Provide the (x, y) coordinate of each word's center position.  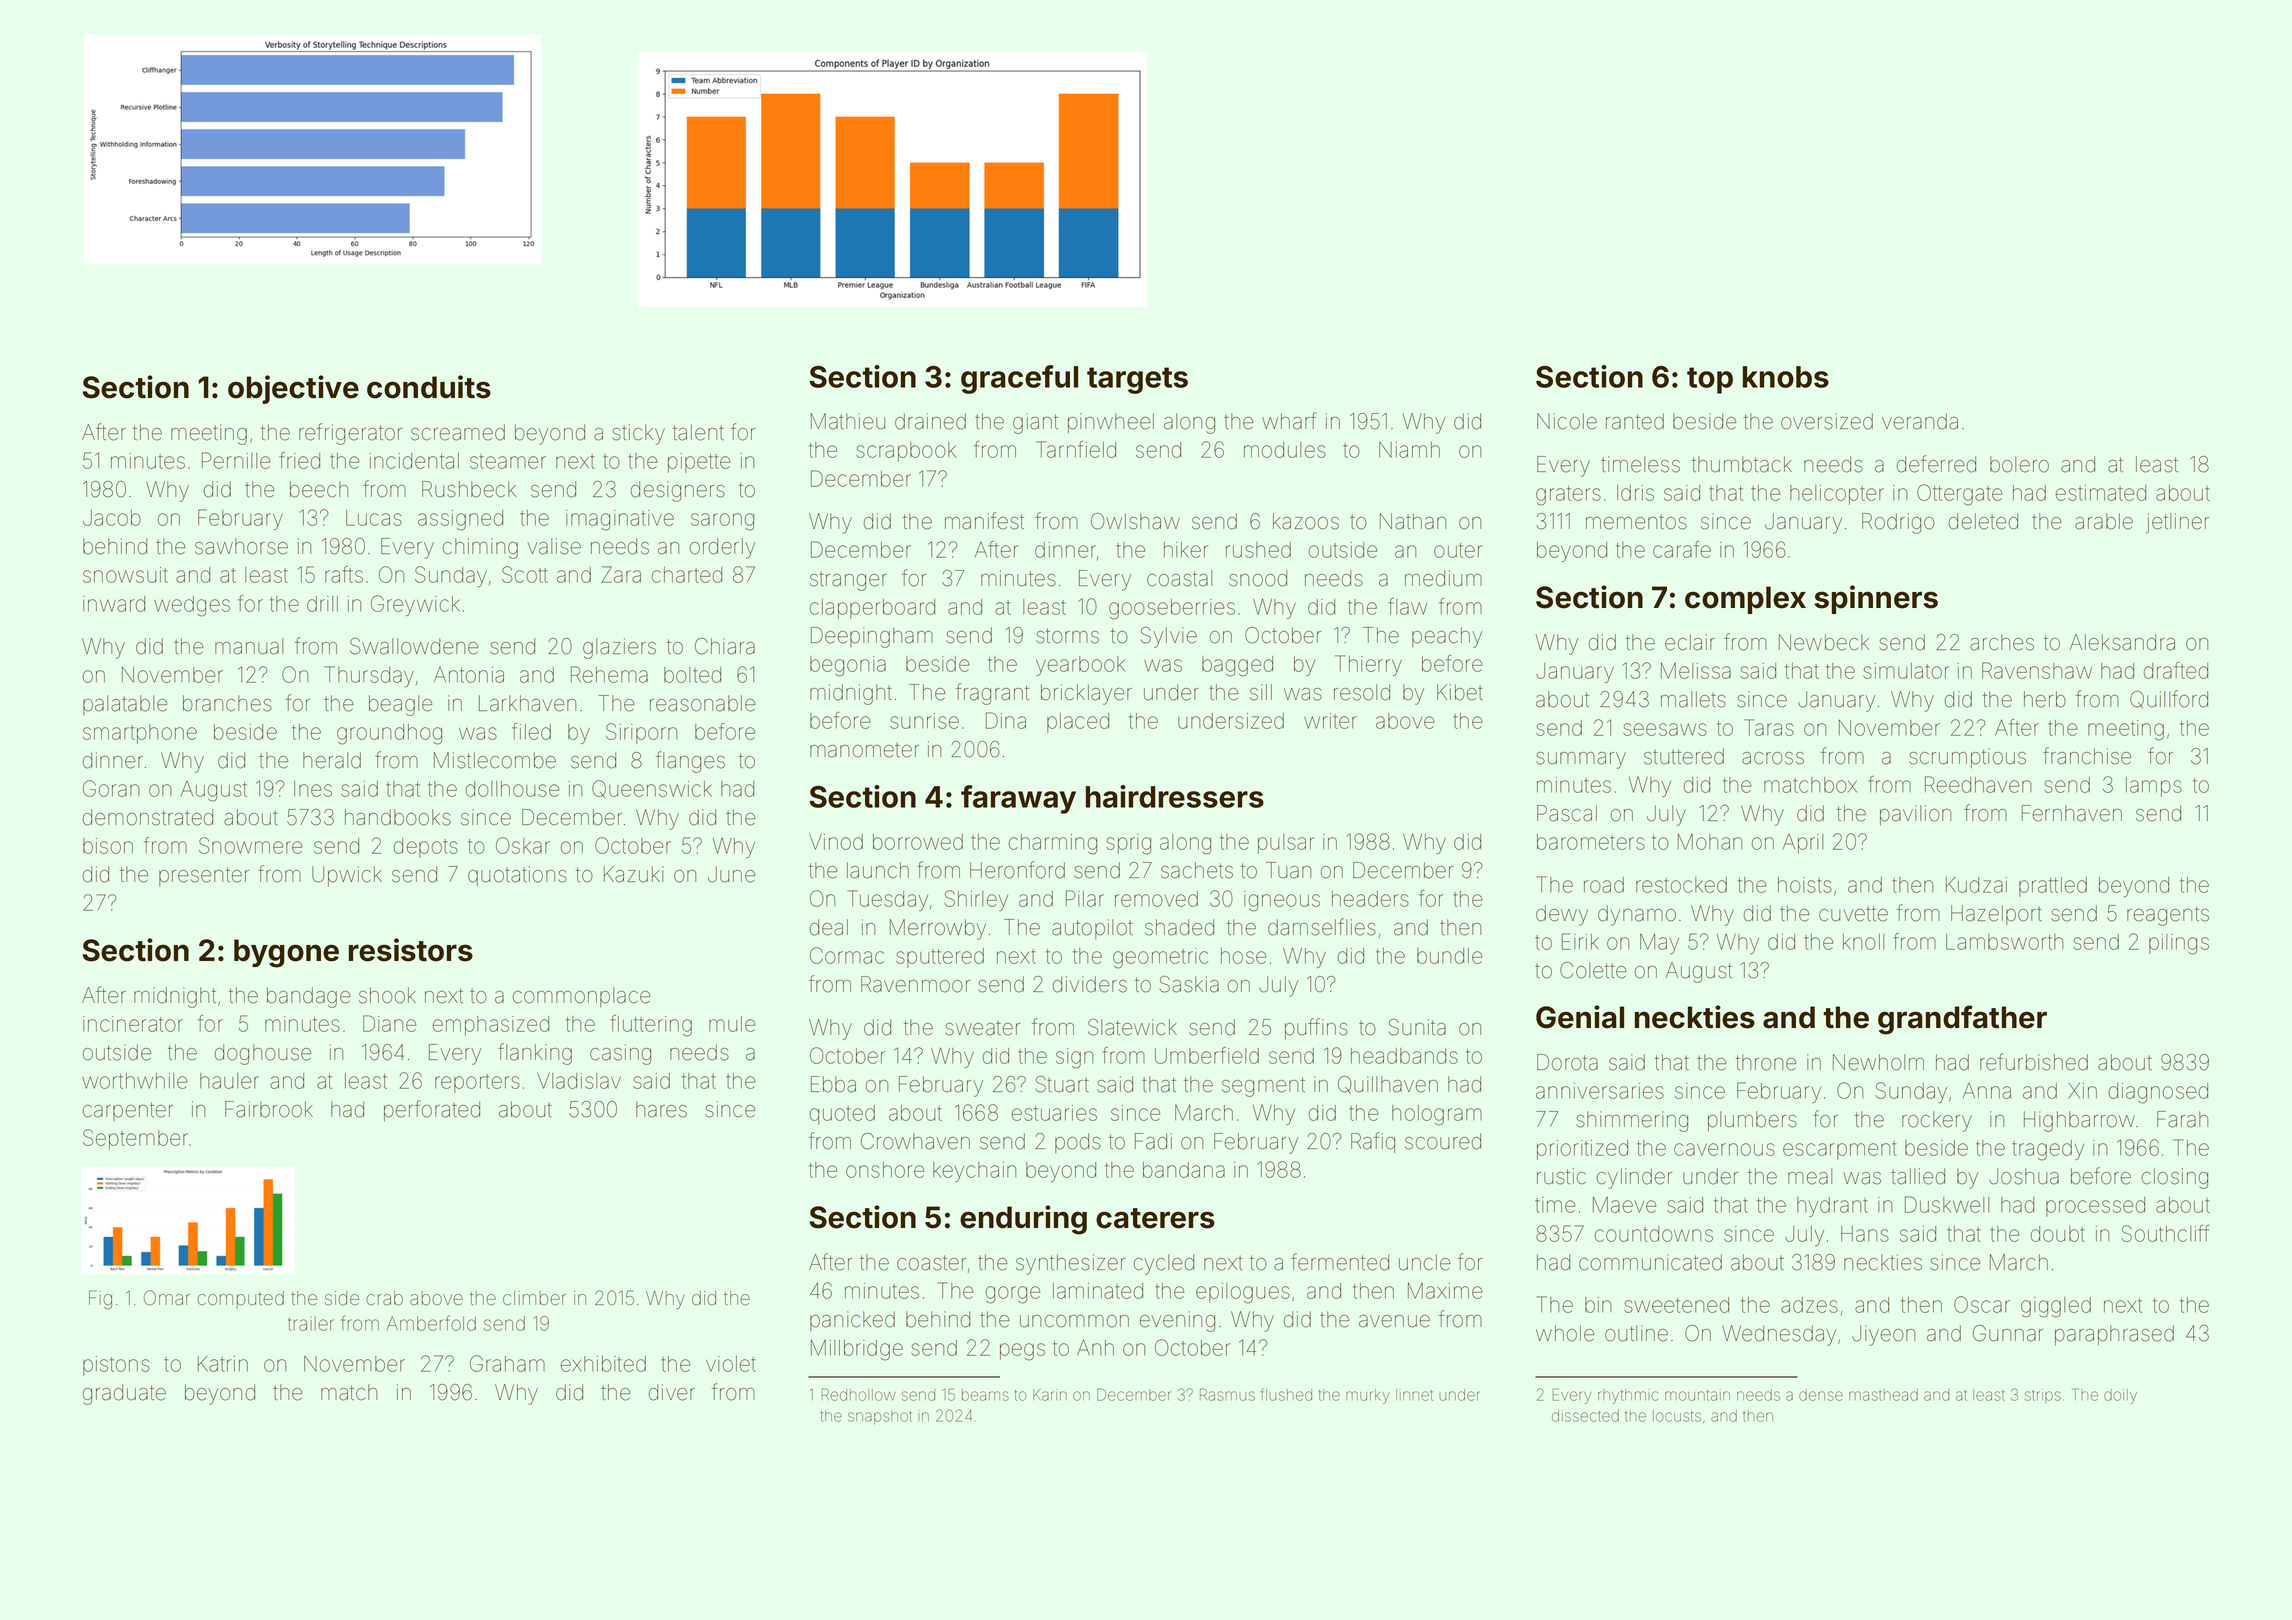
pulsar (1286, 844)
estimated (2101, 493)
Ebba (833, 1084)
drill (322, 604)
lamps (2154, 787)
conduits (429, 387)
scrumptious (1967, 758)
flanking (535, 1054)
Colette (1593, 970)
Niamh (1409, 450)
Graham (507, 1363)
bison (108, 846)
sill (1261, 692)
